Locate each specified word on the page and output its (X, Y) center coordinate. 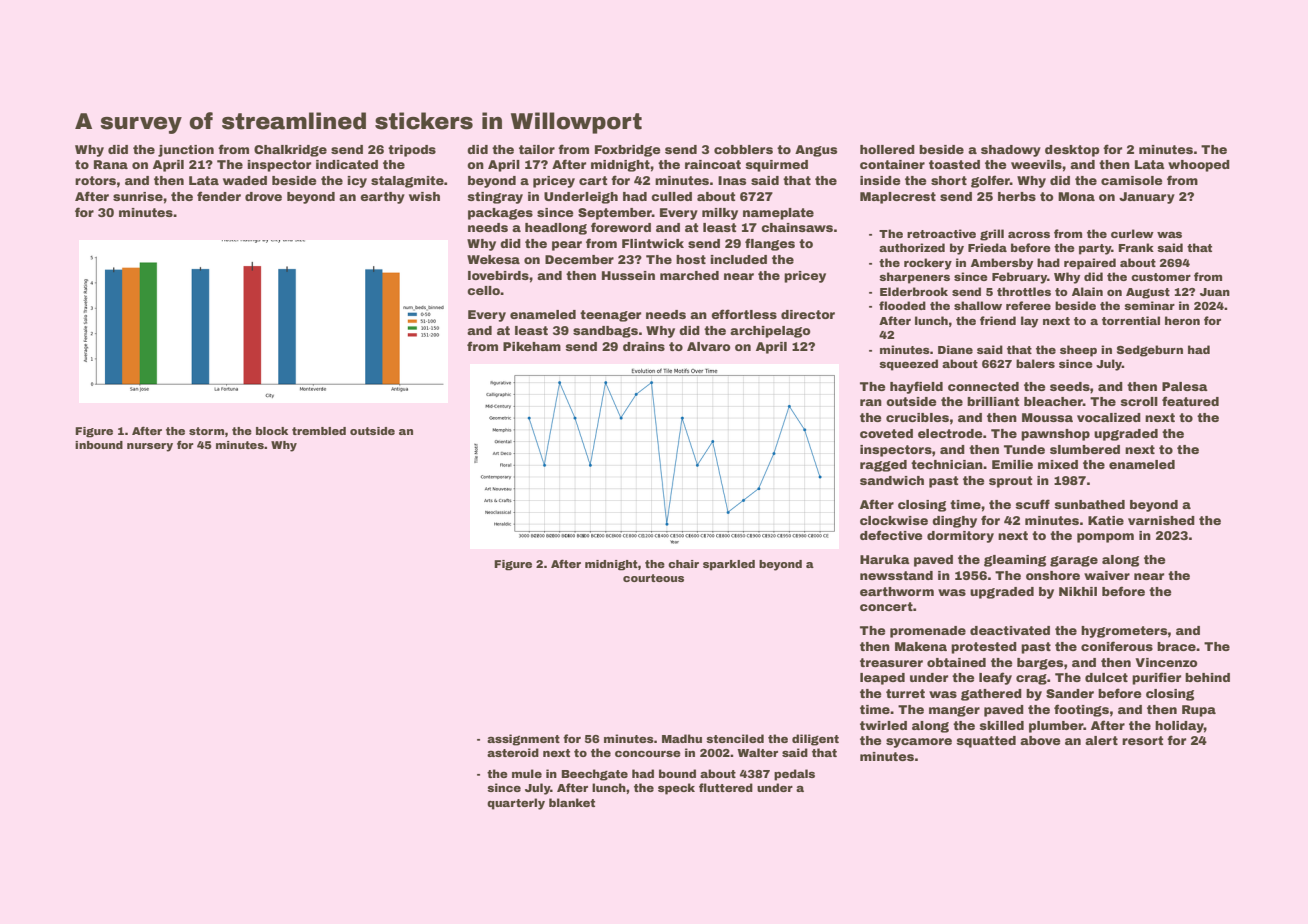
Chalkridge (290, 151)
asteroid (513, 752)
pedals (794, 775)
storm (206, 431)
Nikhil (1078, 591)
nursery (150, 447)
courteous (653, 578)
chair (683, 564)
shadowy (1011, 151)
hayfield (916, 387)
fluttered (726, 787)
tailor (537, 149)
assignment (523, 740)
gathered (991, 695)
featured (1190, 401)
